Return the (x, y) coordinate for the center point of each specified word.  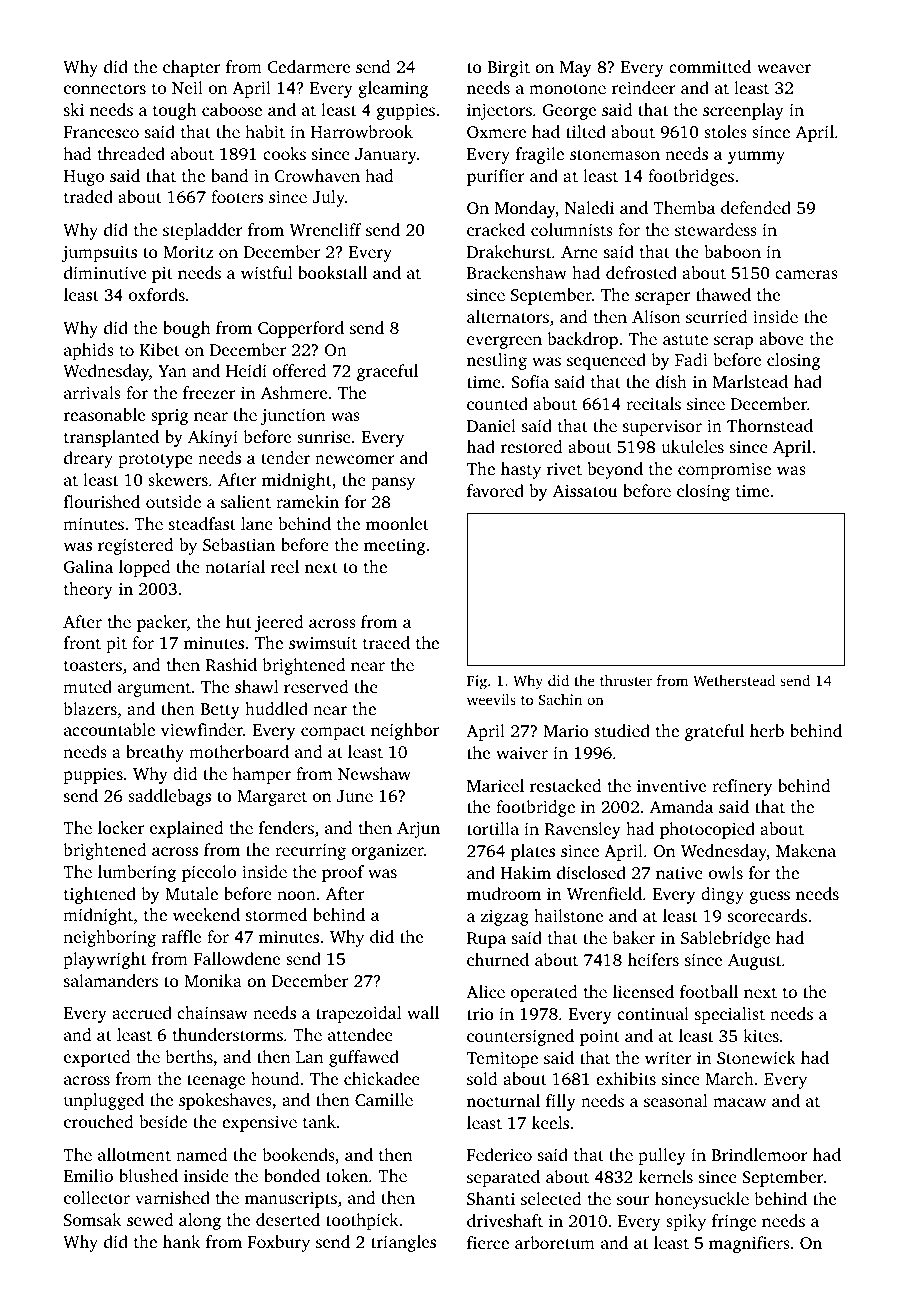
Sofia (530, 381)
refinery (742, 787)
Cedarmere (309, 66)
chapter (191, 68)
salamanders (111, 980)
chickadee (382, 1078)
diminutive (105, 272)
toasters (93, 666)
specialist (730, 1015)
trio (480, 1014)
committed (710, 66)
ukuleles (692, 446)
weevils (491, 699)
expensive (259, 1124)
